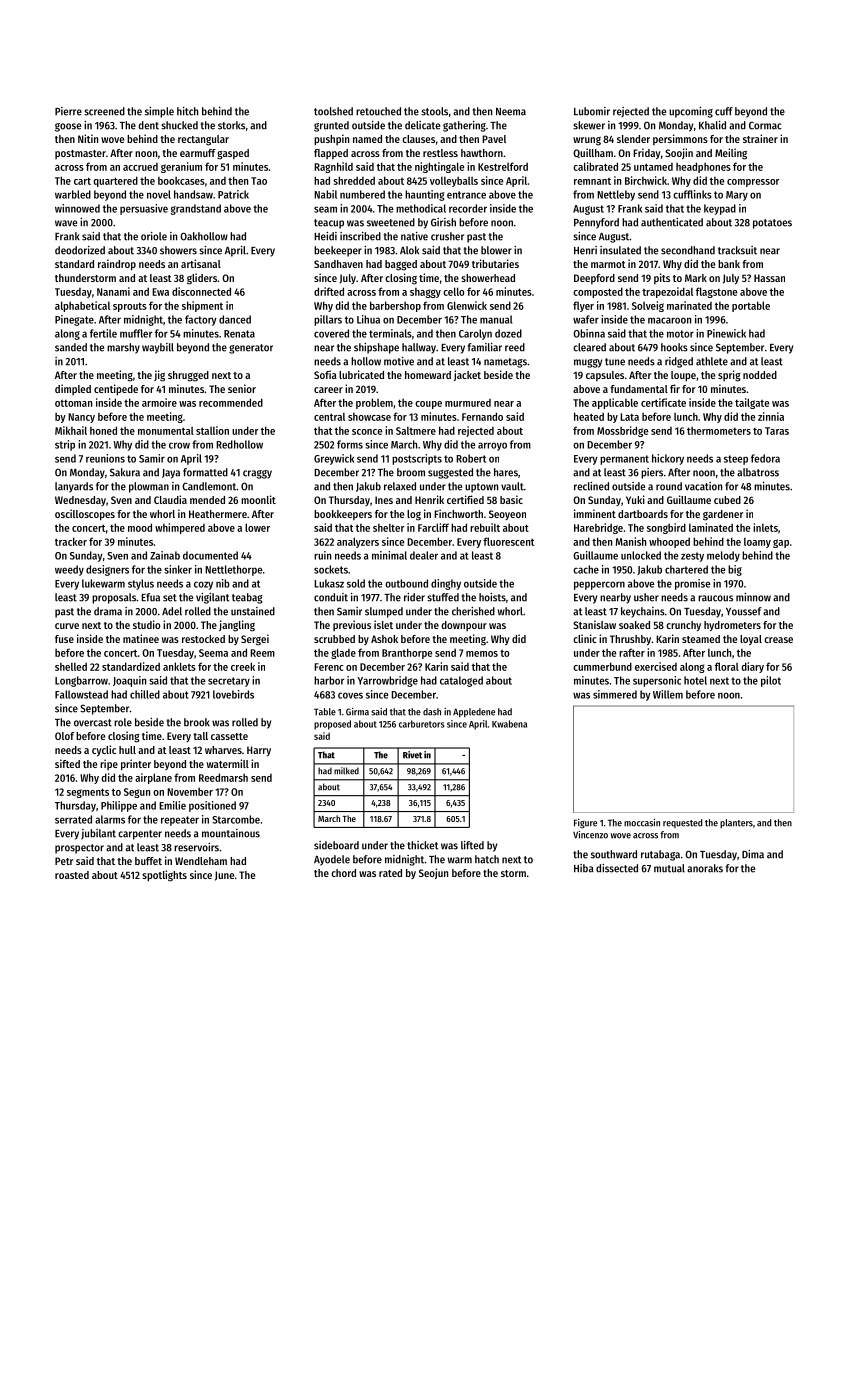 Image resolution: width=849 pixels, height=1400 pixels. I want to click on shelled, so click(71, 667).
